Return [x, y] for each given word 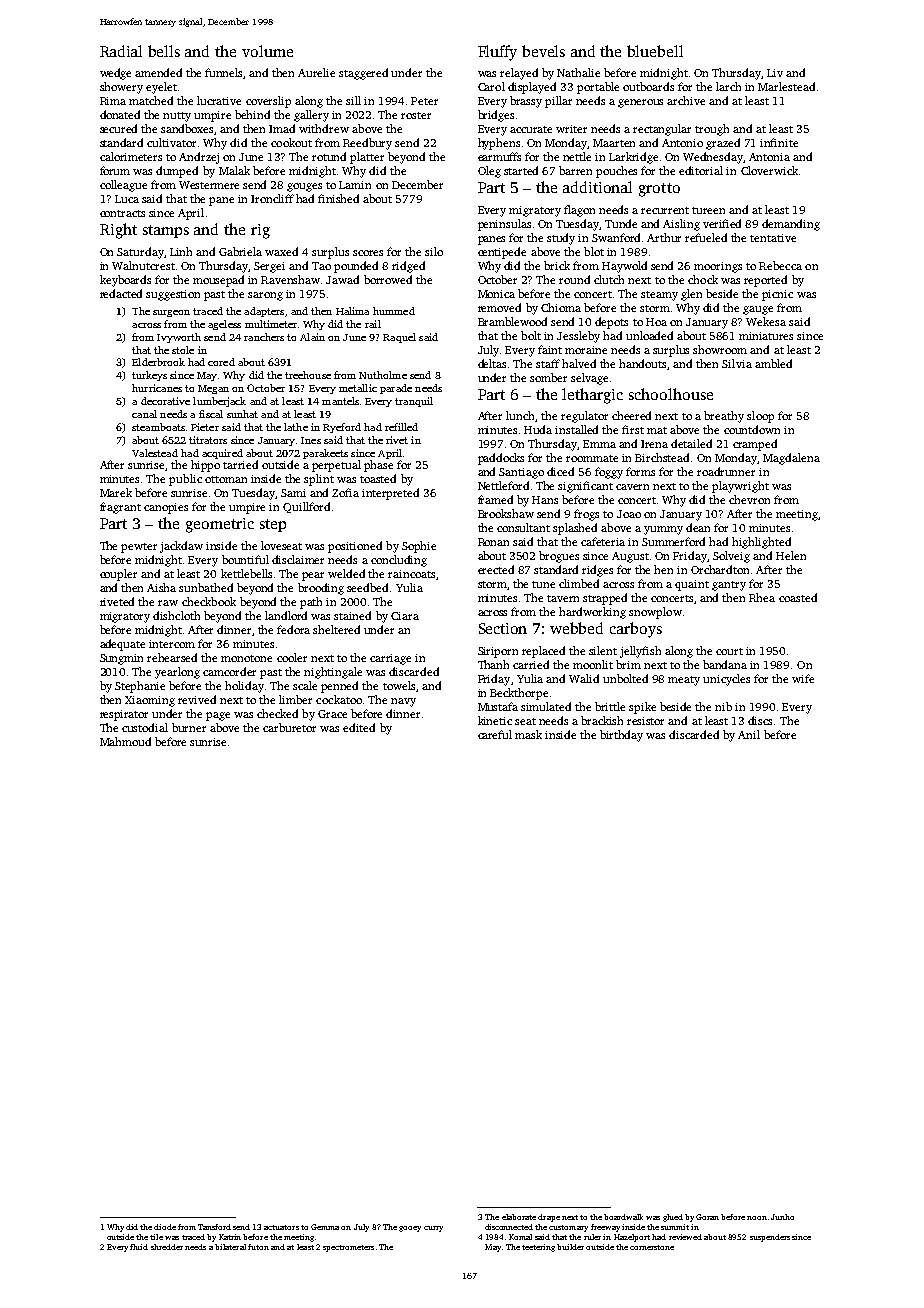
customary [568, 1228]
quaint [692, 585]
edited [359, 727]
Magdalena [791, 459]
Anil [749, 734]
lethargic [592, 396]
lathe [296, 427]
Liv [775, 73]
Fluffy [497, 53]
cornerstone [652, 1247]
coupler [118, 575]
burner [189, 727]
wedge [115, 74]
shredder [167, 1247]
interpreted [390, 494]
